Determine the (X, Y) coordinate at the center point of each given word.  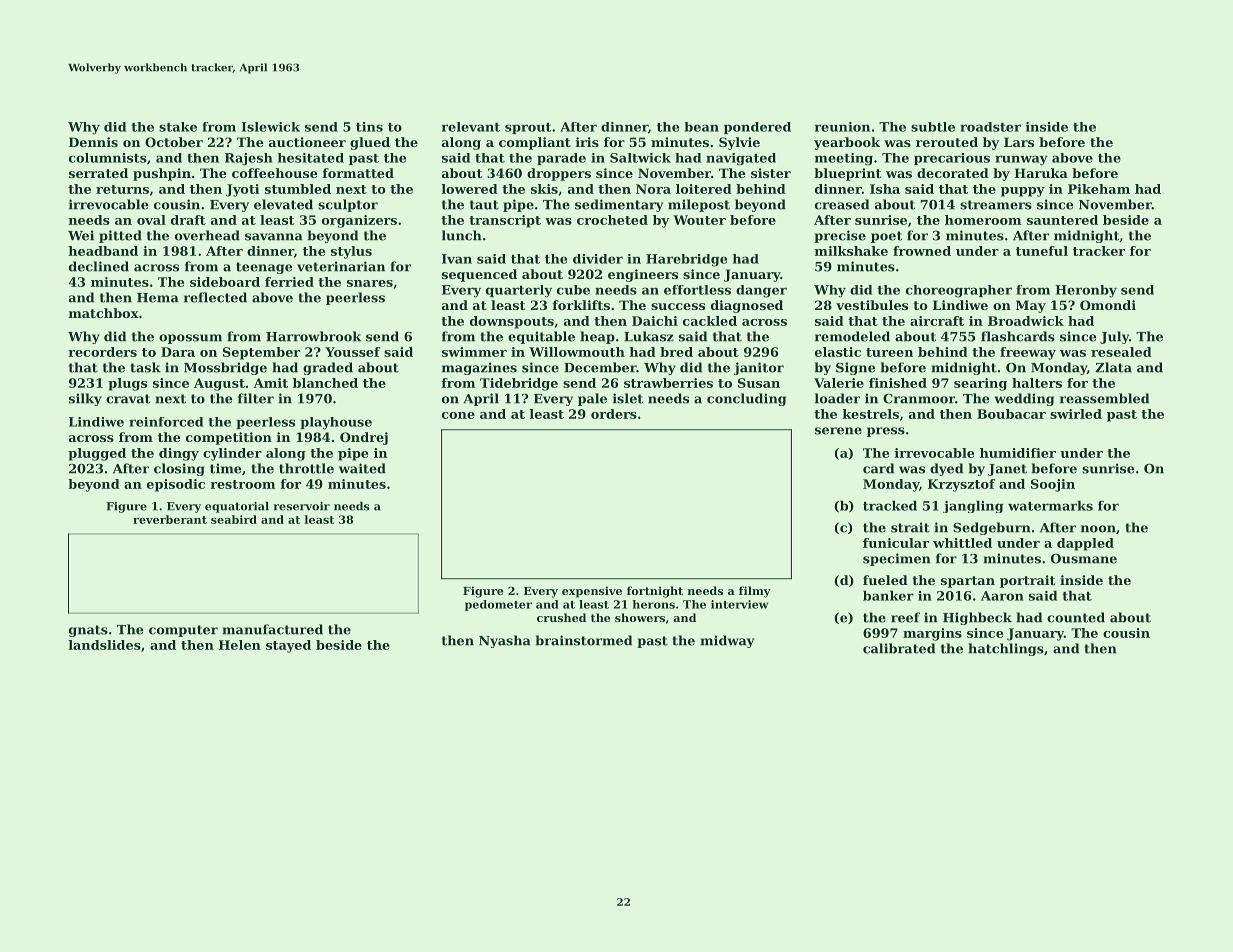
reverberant (170, 519)
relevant (471, 127)
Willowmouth (577, 352)
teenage (264, 268)
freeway (1028, 353)
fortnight (655, 592)
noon (1098, 529)
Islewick (270, 127)
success (678, 306)
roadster (990, 127)
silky (85, 399)
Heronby (1086, 291)
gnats (88, 631)
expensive (592, 592)
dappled (1085, 544)
